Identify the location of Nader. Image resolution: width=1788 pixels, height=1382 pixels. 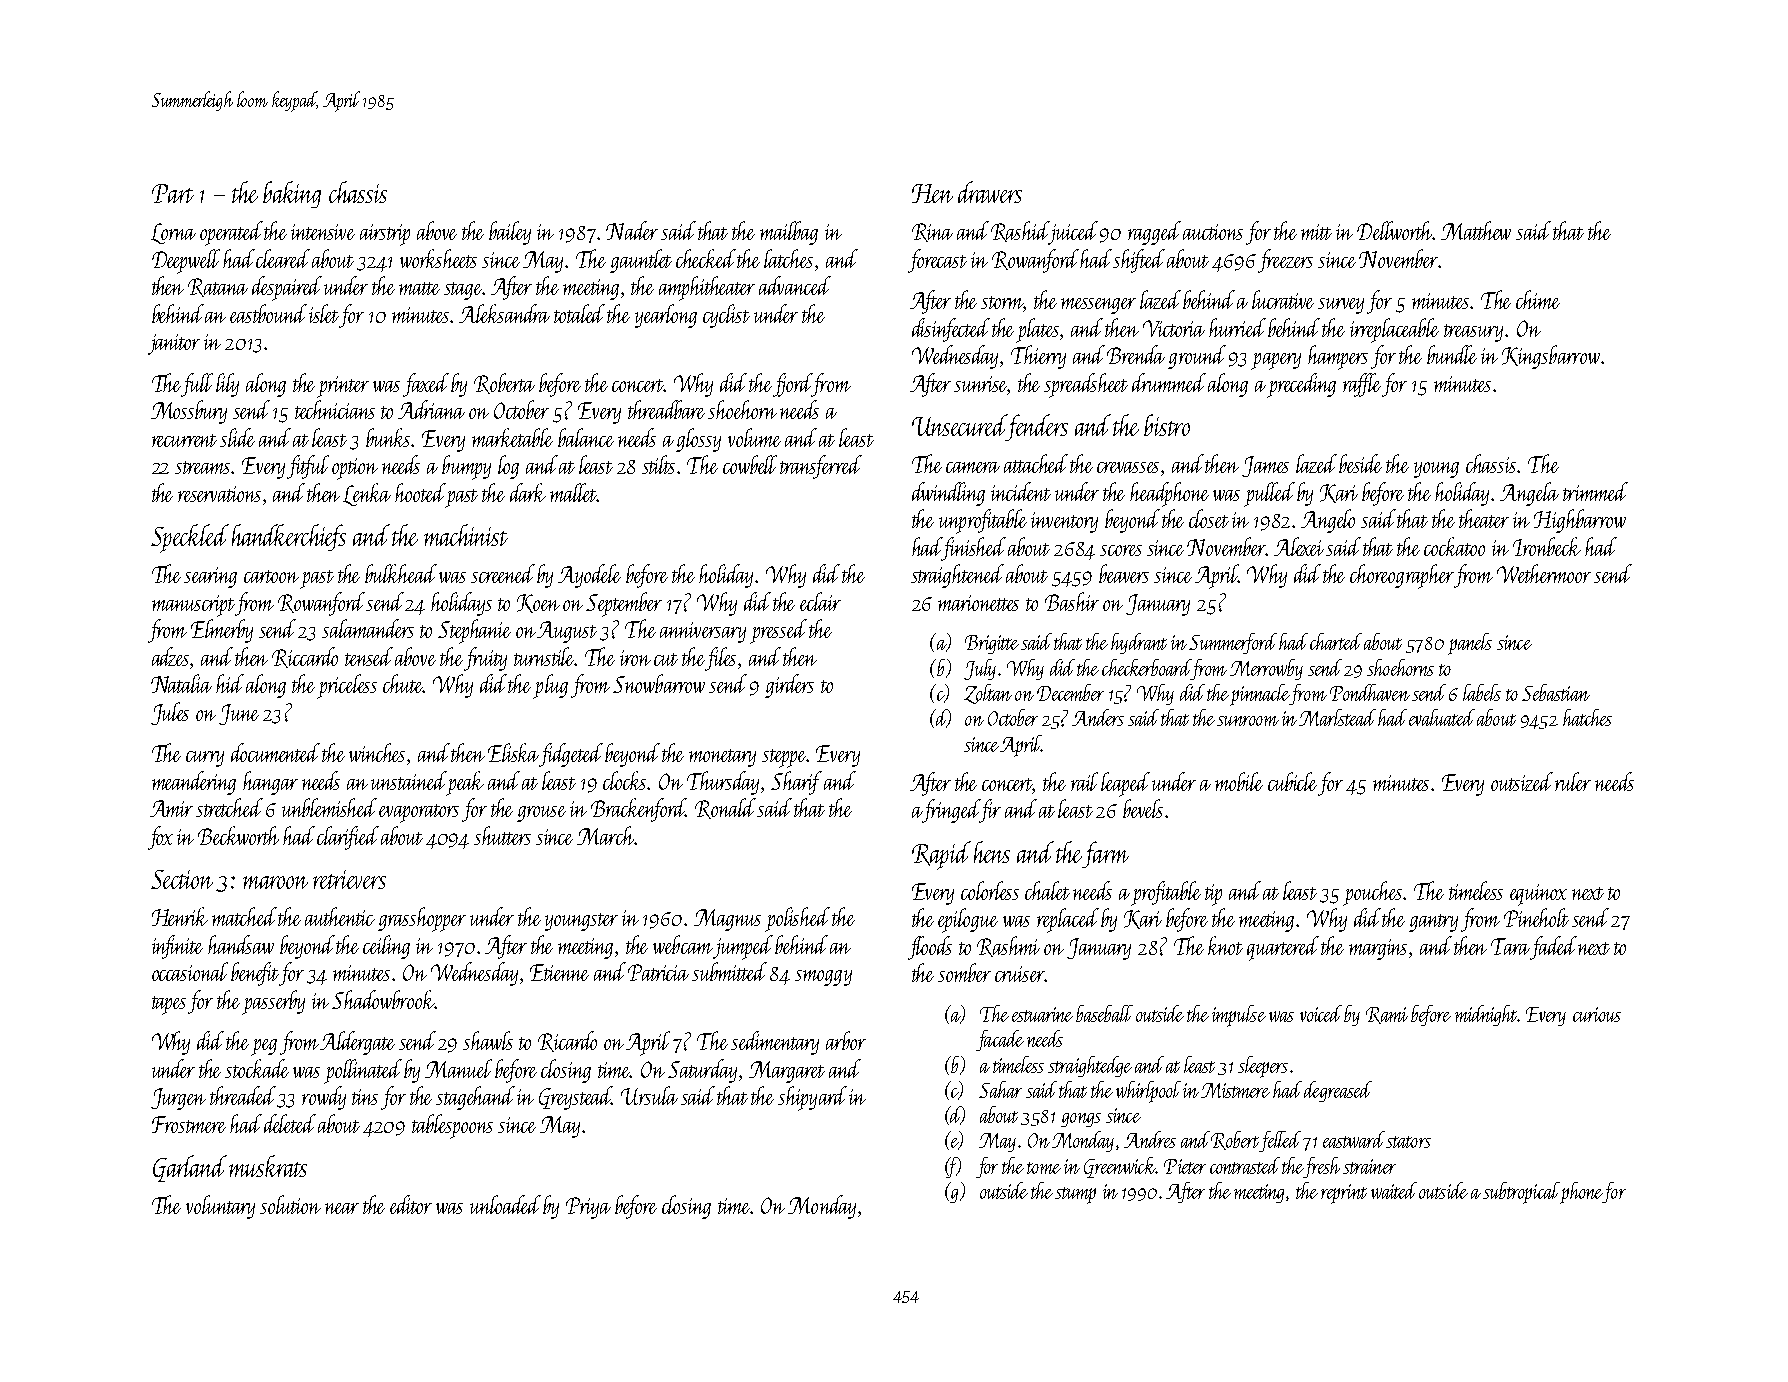
(632, 230).
